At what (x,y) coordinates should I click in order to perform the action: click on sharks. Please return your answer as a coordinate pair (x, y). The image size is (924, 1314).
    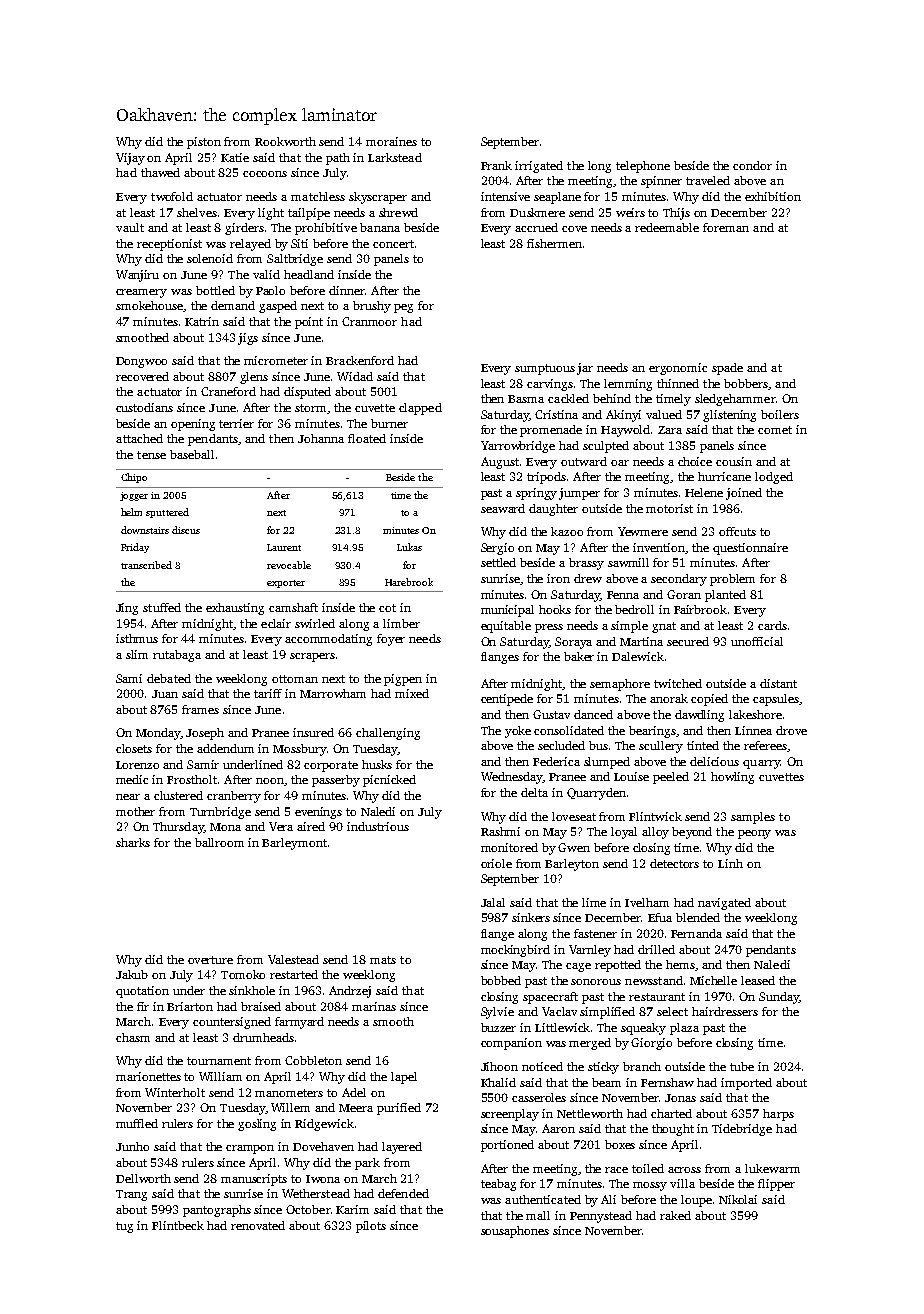
    Looking at the image, I should click on (133, 842).
